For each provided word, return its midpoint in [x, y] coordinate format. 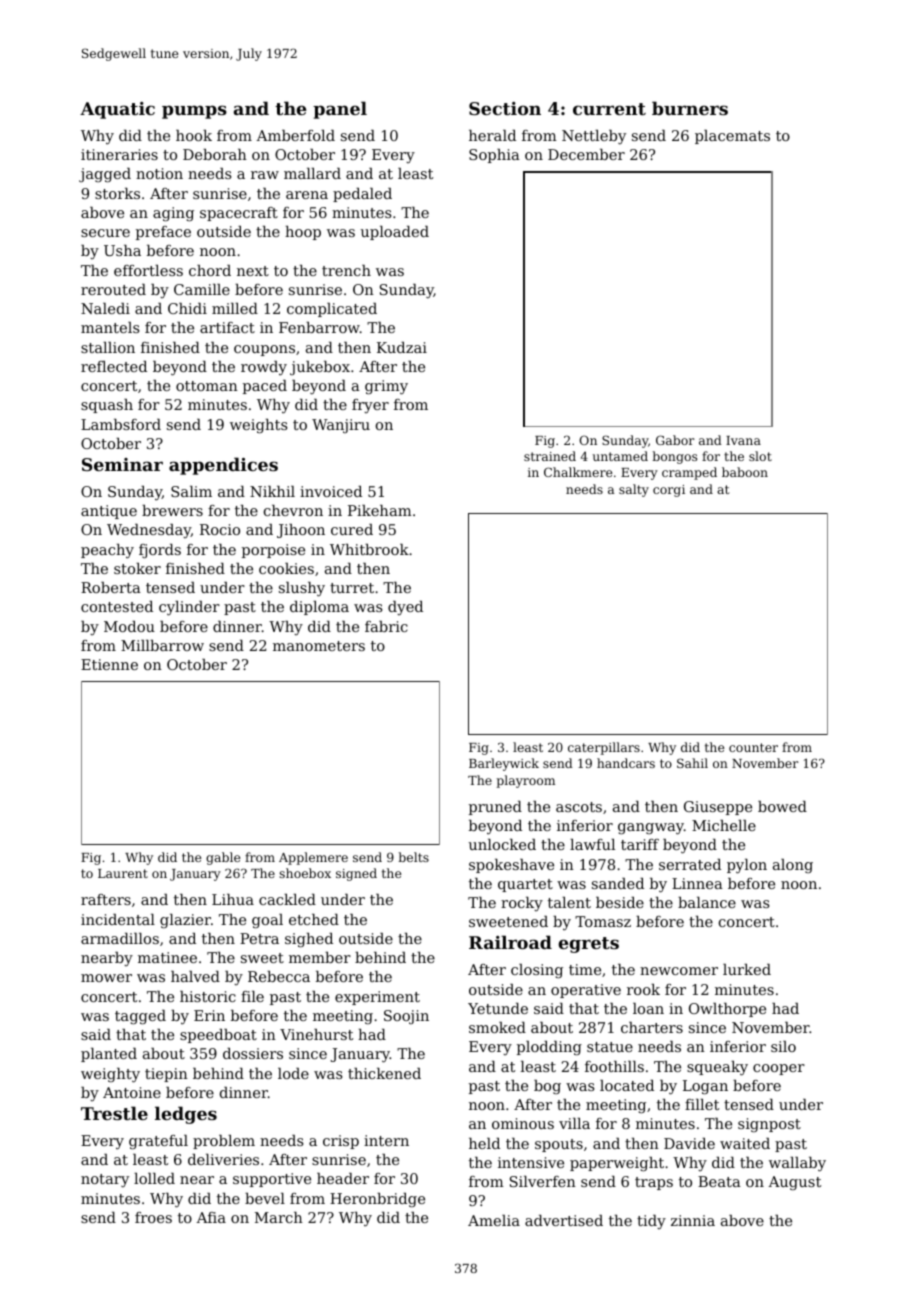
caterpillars [604, 748]
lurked [747, 969]
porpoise [273, 551]
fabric [386, 626]
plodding [549, 1048]
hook [194, 135]
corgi [669, 491]
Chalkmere [578, 472]
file [252, 996]
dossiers [253, 1053]
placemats [732, 137]
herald [492, 135]
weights [259, 426]
